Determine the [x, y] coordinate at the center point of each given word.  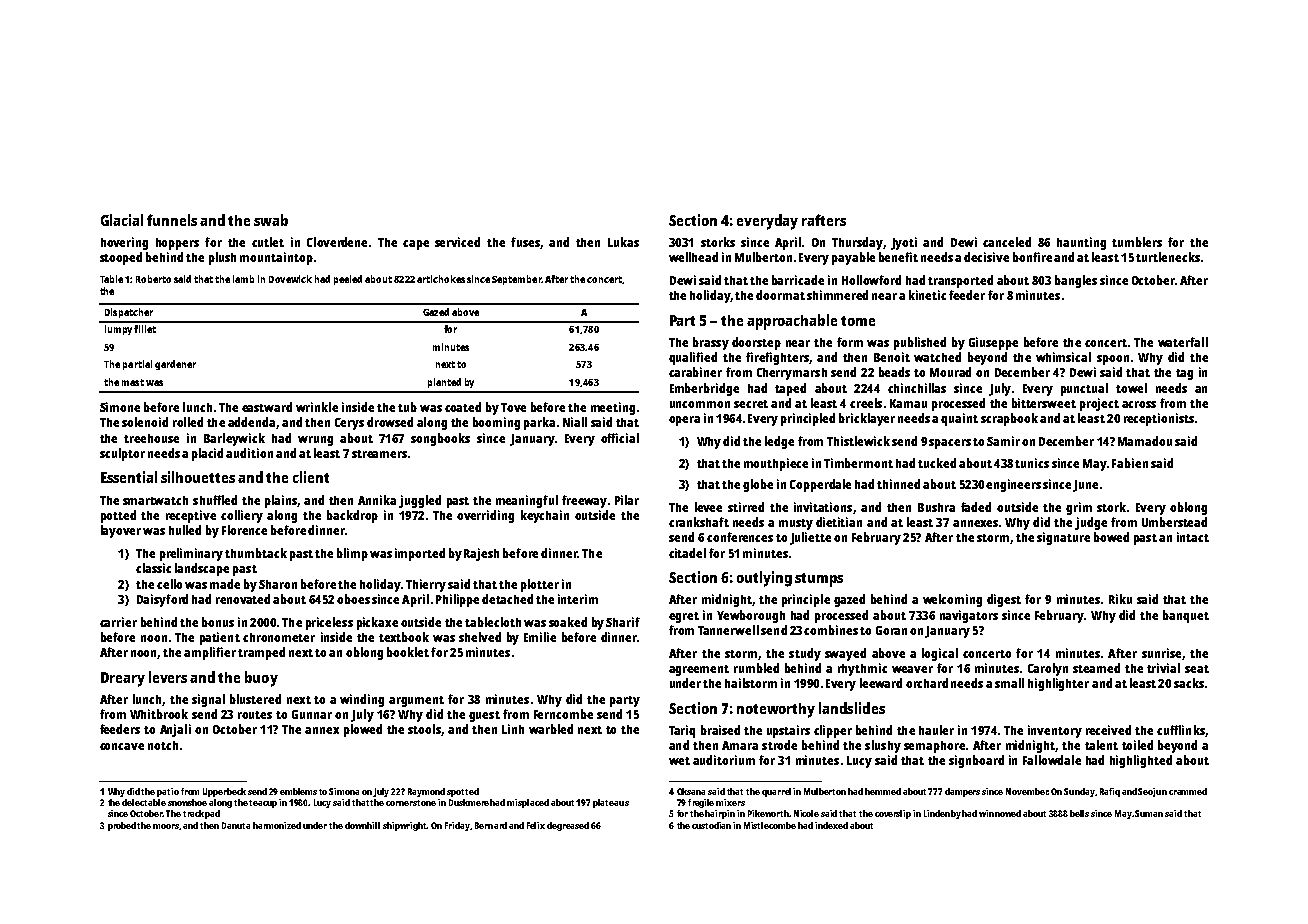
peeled [348, 280]
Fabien [1130, 463]
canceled [1007, 242]
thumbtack [256, 553]
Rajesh [481, 554]
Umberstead [1174, 522]
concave [122, 746]
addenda [251, 422]
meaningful [527, 501]
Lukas [623, 242]
